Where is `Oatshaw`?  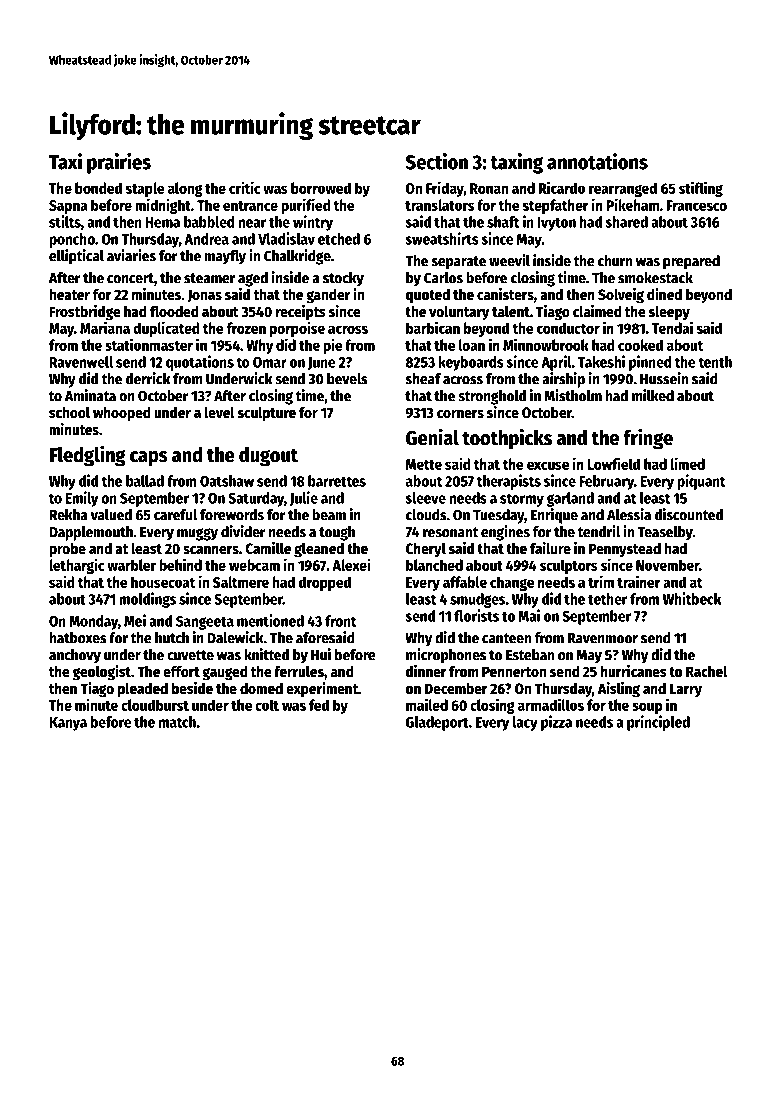 Oatshaw is located at coordinates (227, 481).
